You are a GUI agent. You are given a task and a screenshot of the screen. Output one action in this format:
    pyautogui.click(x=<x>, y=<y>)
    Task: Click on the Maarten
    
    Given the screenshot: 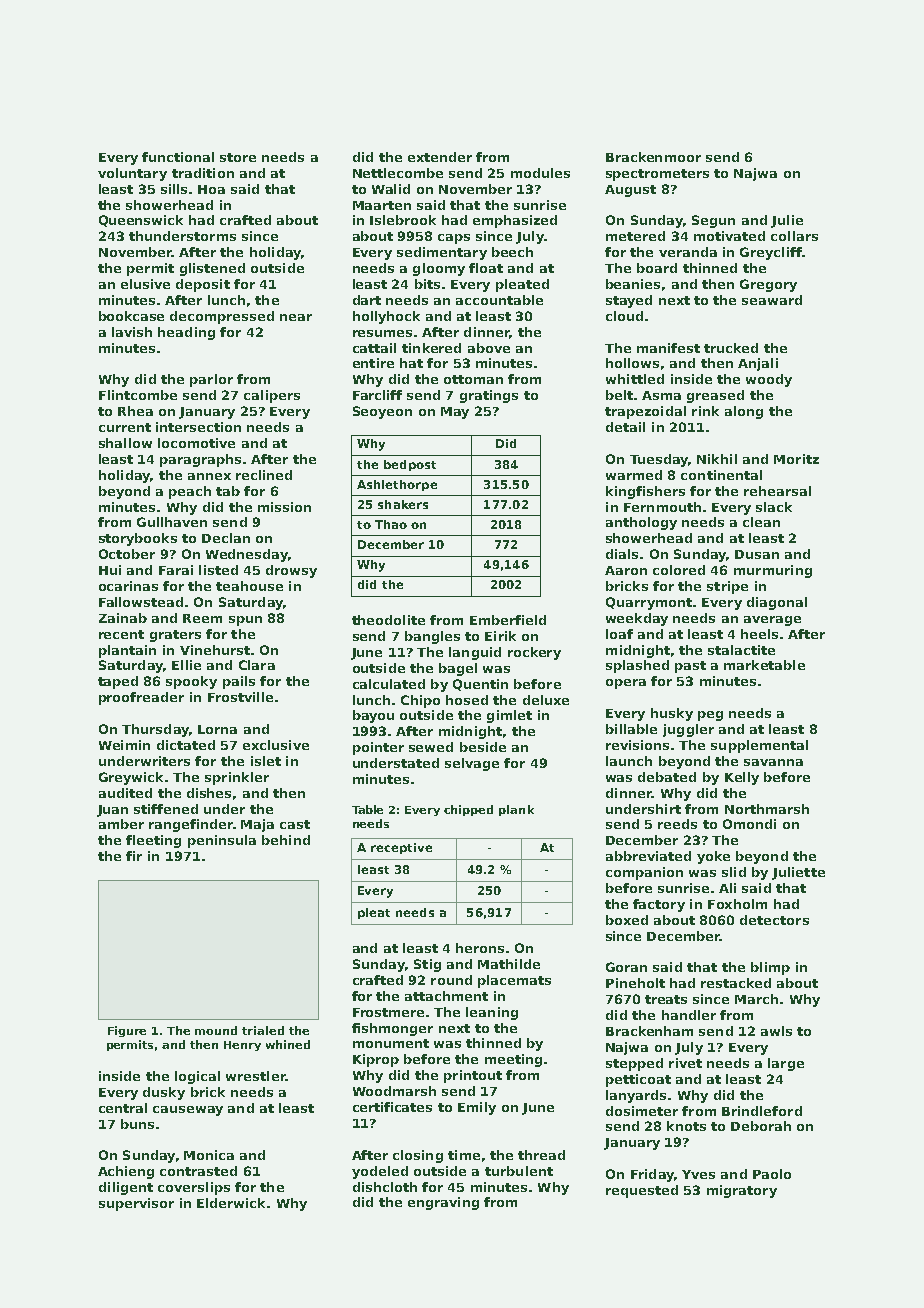 What is the action you would take?
    pyautogui.click(x=382, y=205)
